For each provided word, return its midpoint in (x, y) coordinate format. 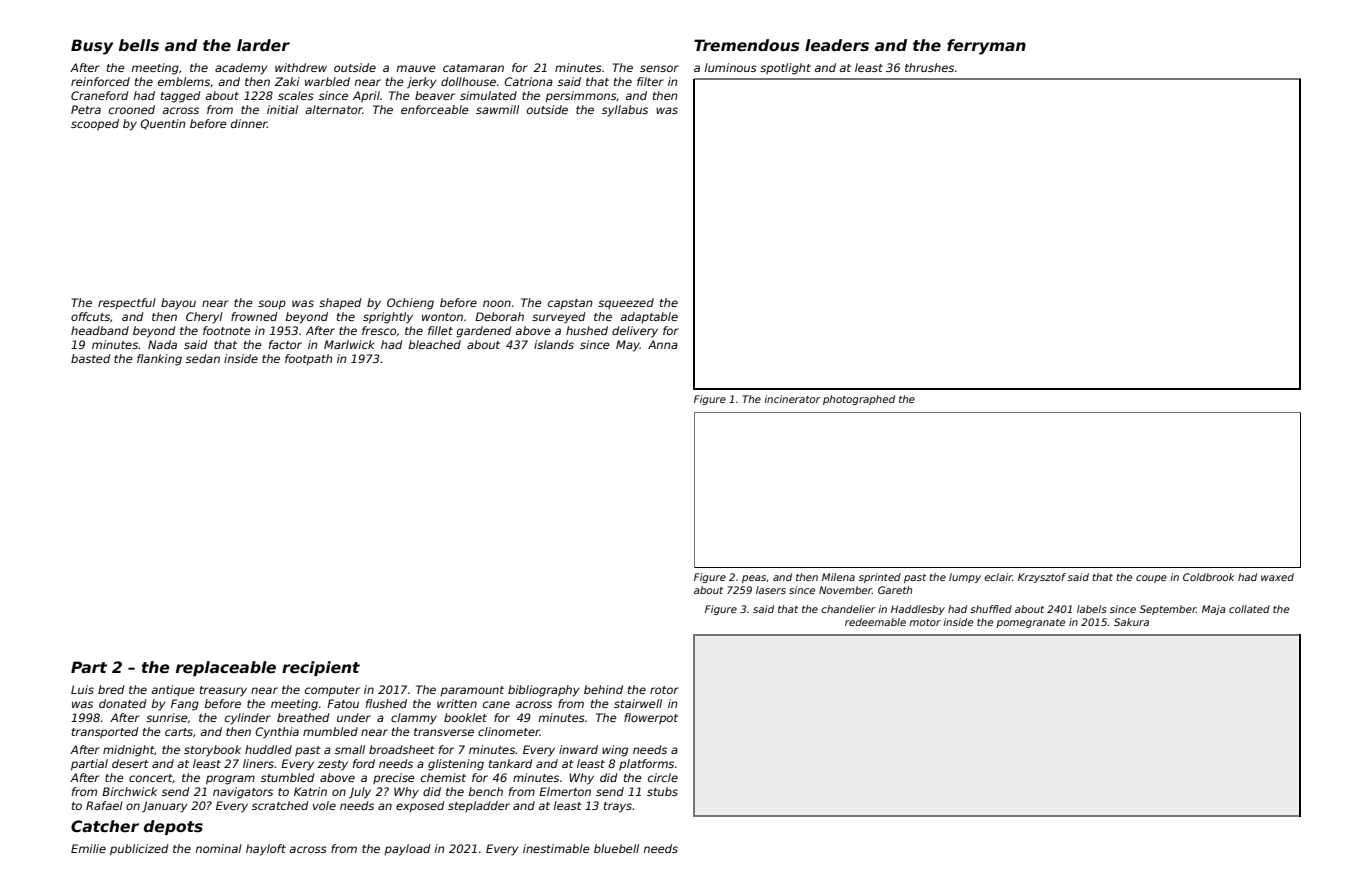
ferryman (986, 47)
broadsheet (402, 749)
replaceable (226, 668)
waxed (1277, 577)
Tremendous (746, 45)
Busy (92, 47)
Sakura (1131, 622)
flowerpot (651, 718)
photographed (859, 400)
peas (754, 579)
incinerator (792, 399)
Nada (162, 344)
